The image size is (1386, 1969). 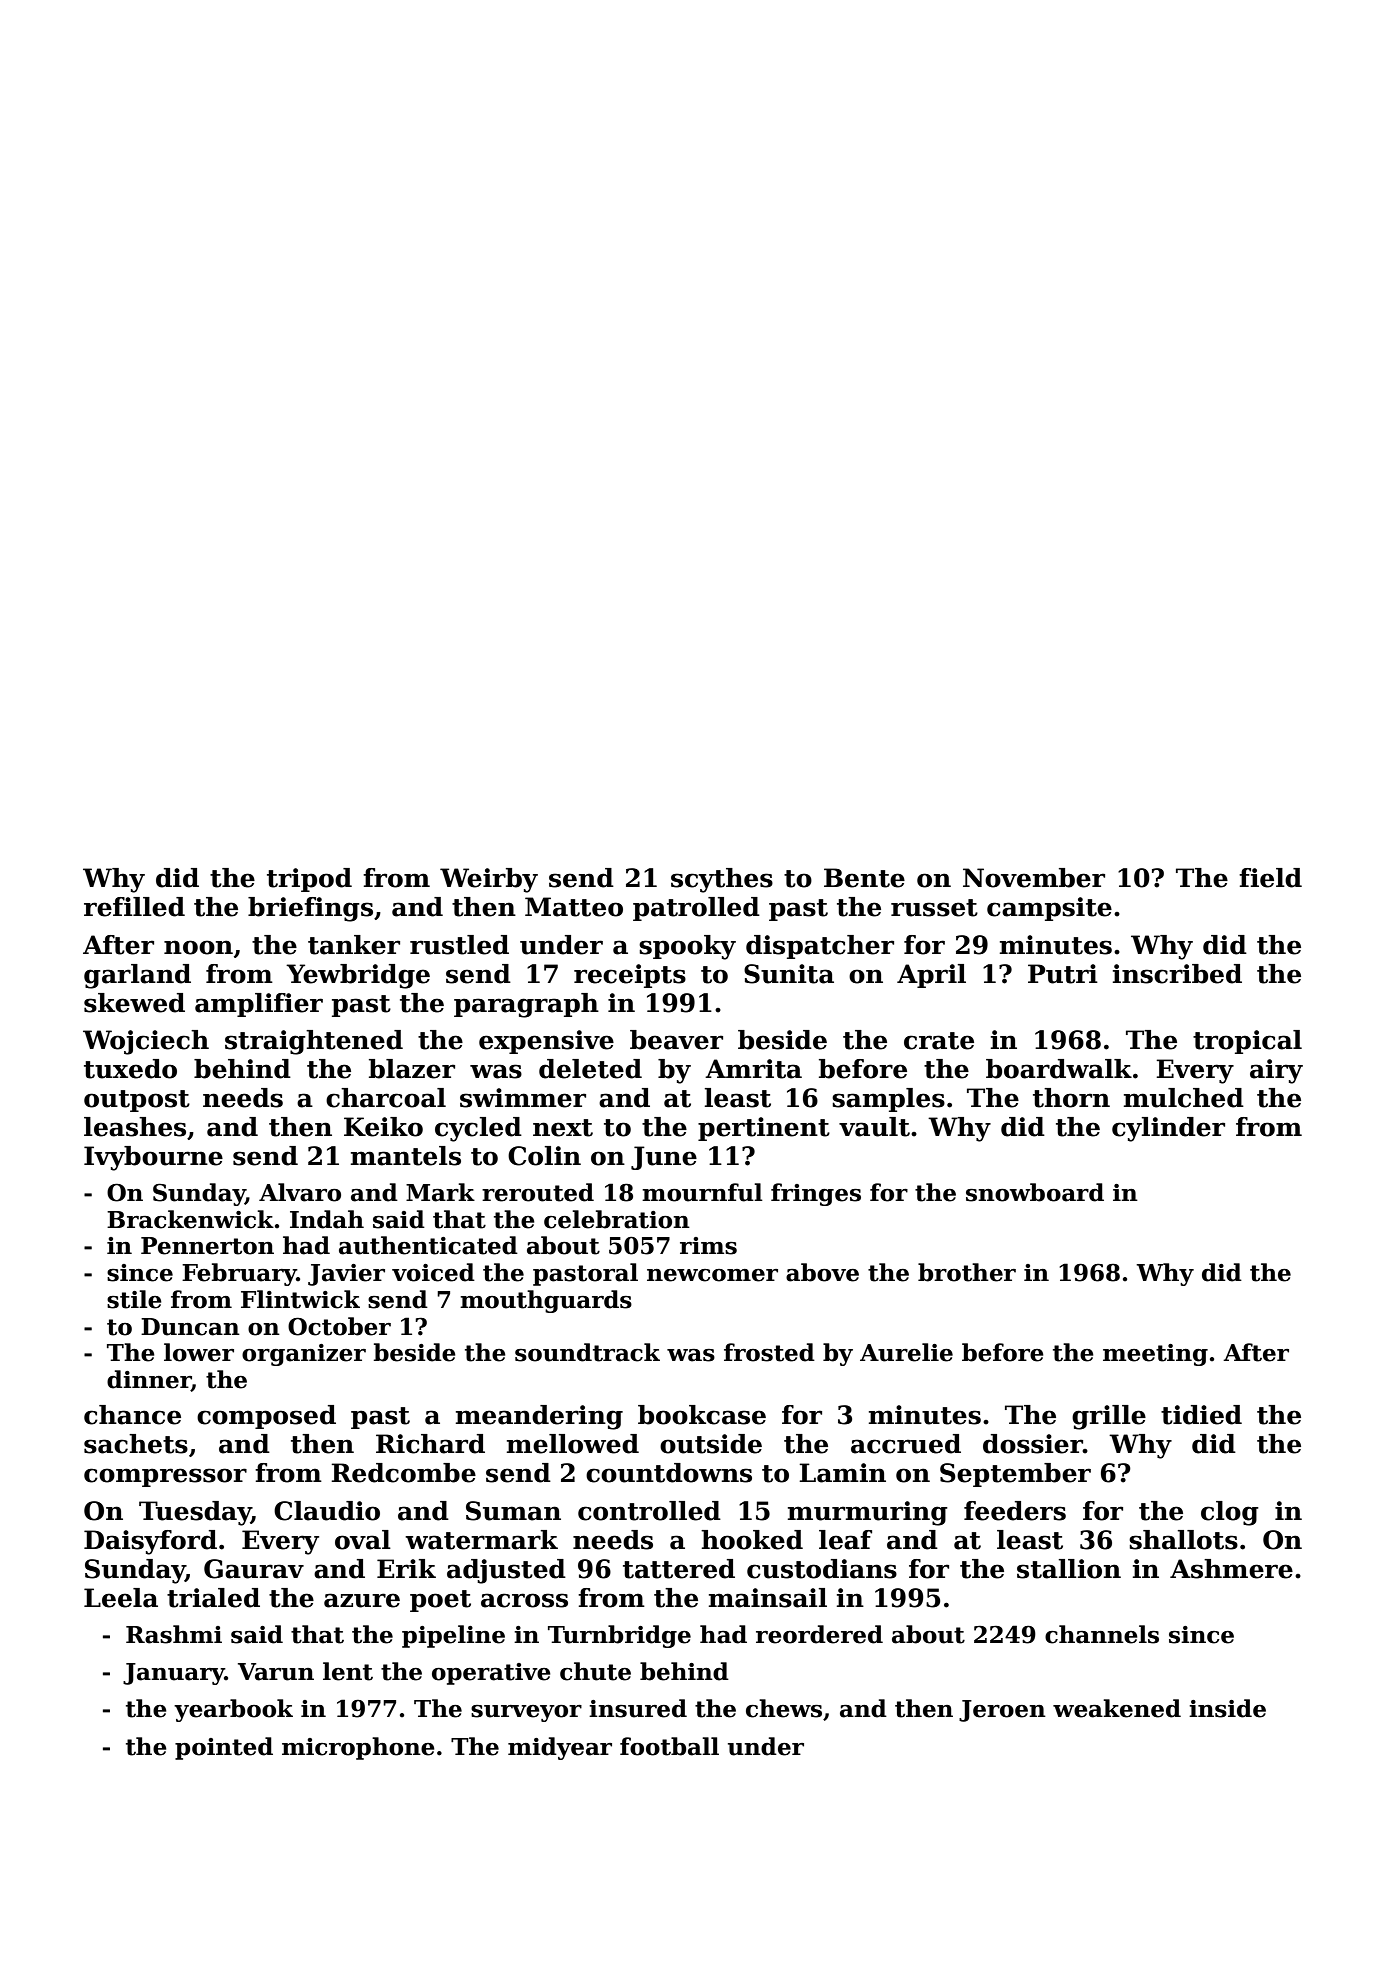 I want to click on midyear, so click(x=560, y=1748).
